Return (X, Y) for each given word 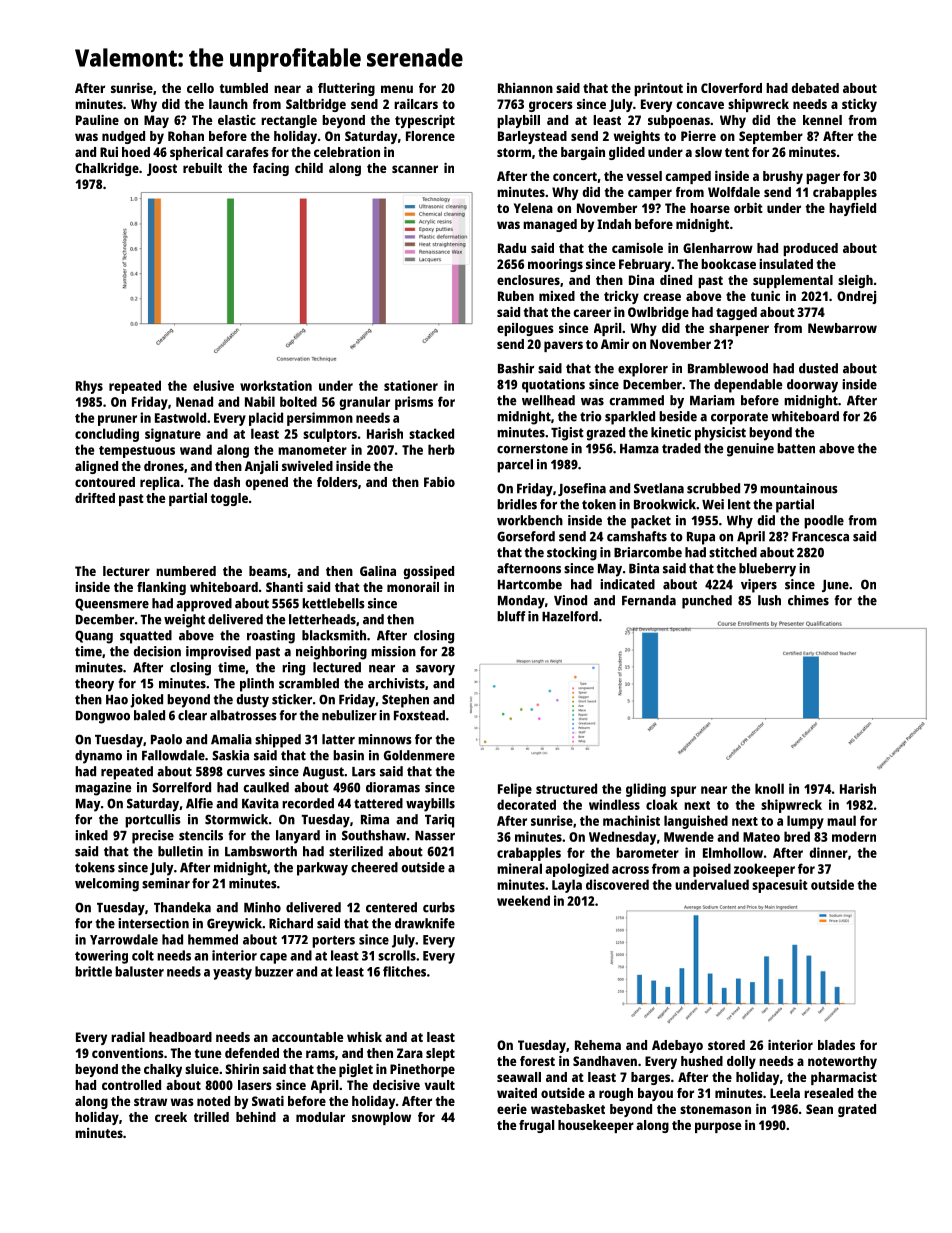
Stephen (405, 701)
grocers (551, 106)
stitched (733, 552)
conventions (128, 1053)
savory (435, 670)
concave (700, 105)
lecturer (126, 571)
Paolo (166, 739)
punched (707, 602)
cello (200, 88)
